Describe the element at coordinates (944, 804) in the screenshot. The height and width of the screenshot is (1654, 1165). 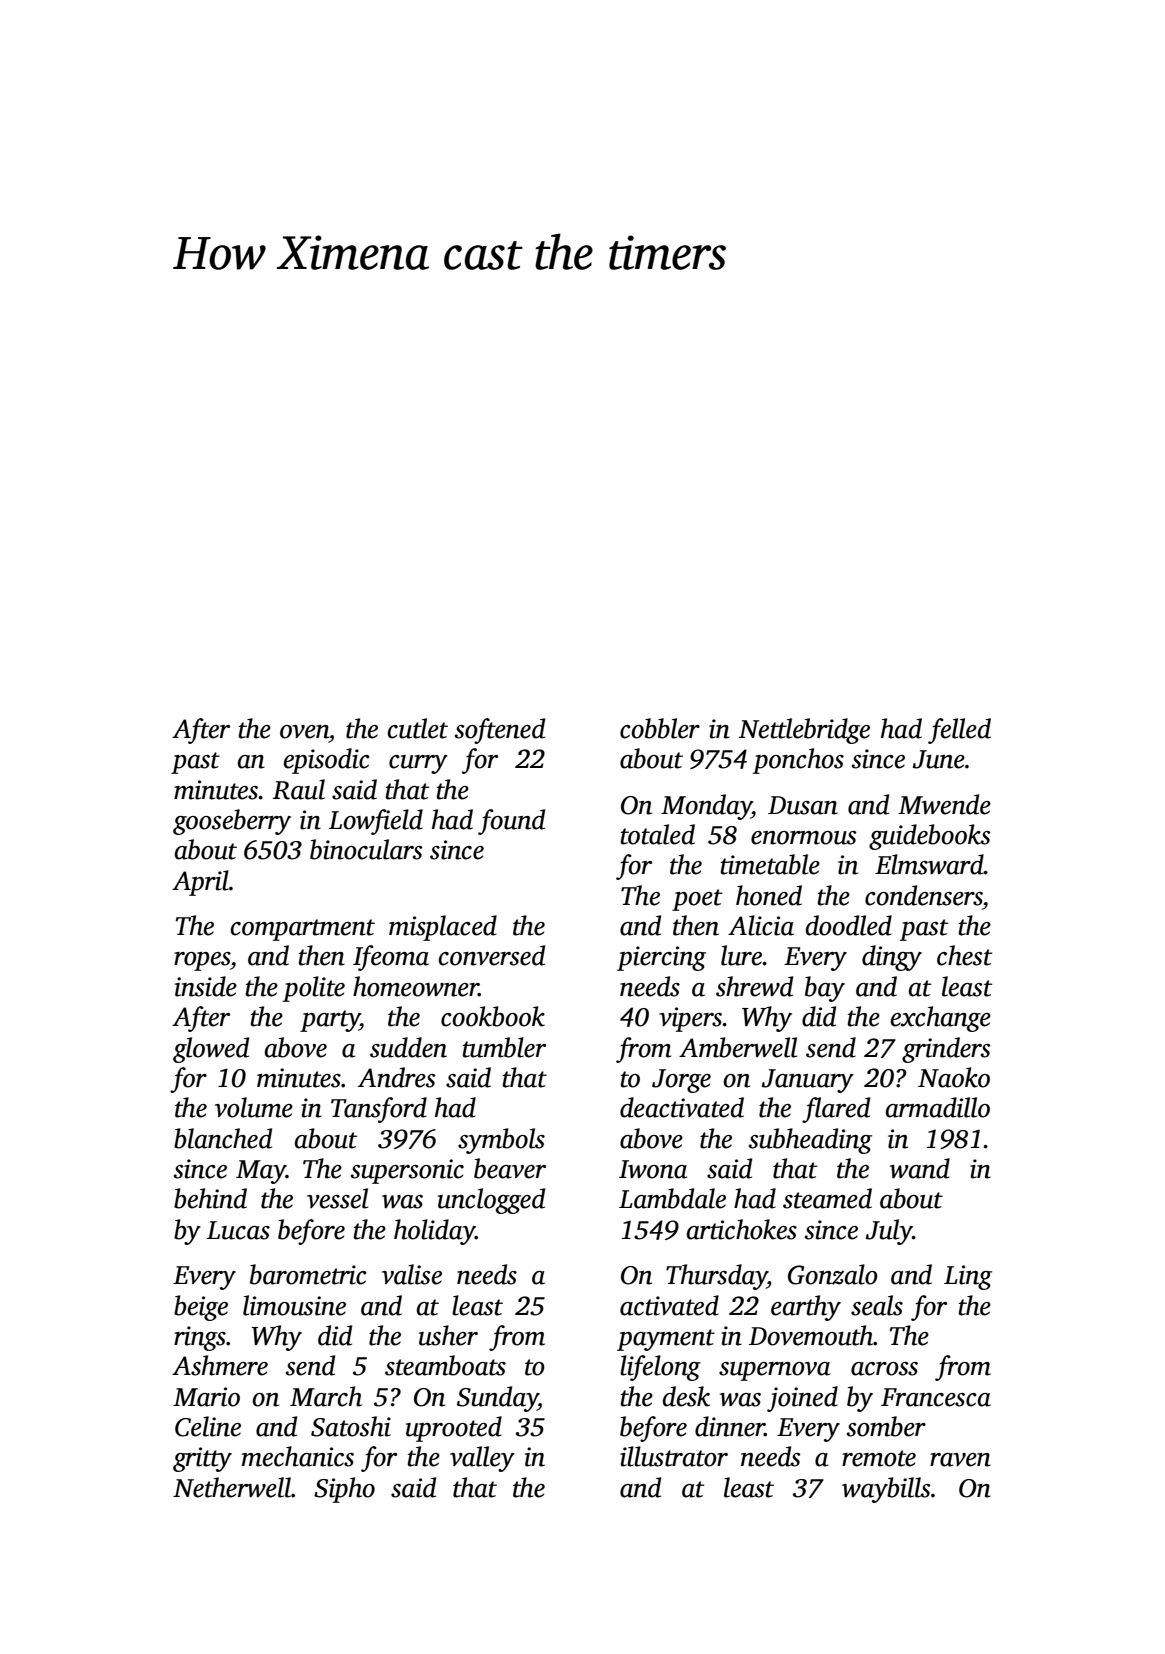
I see `Mwende` at that location.
